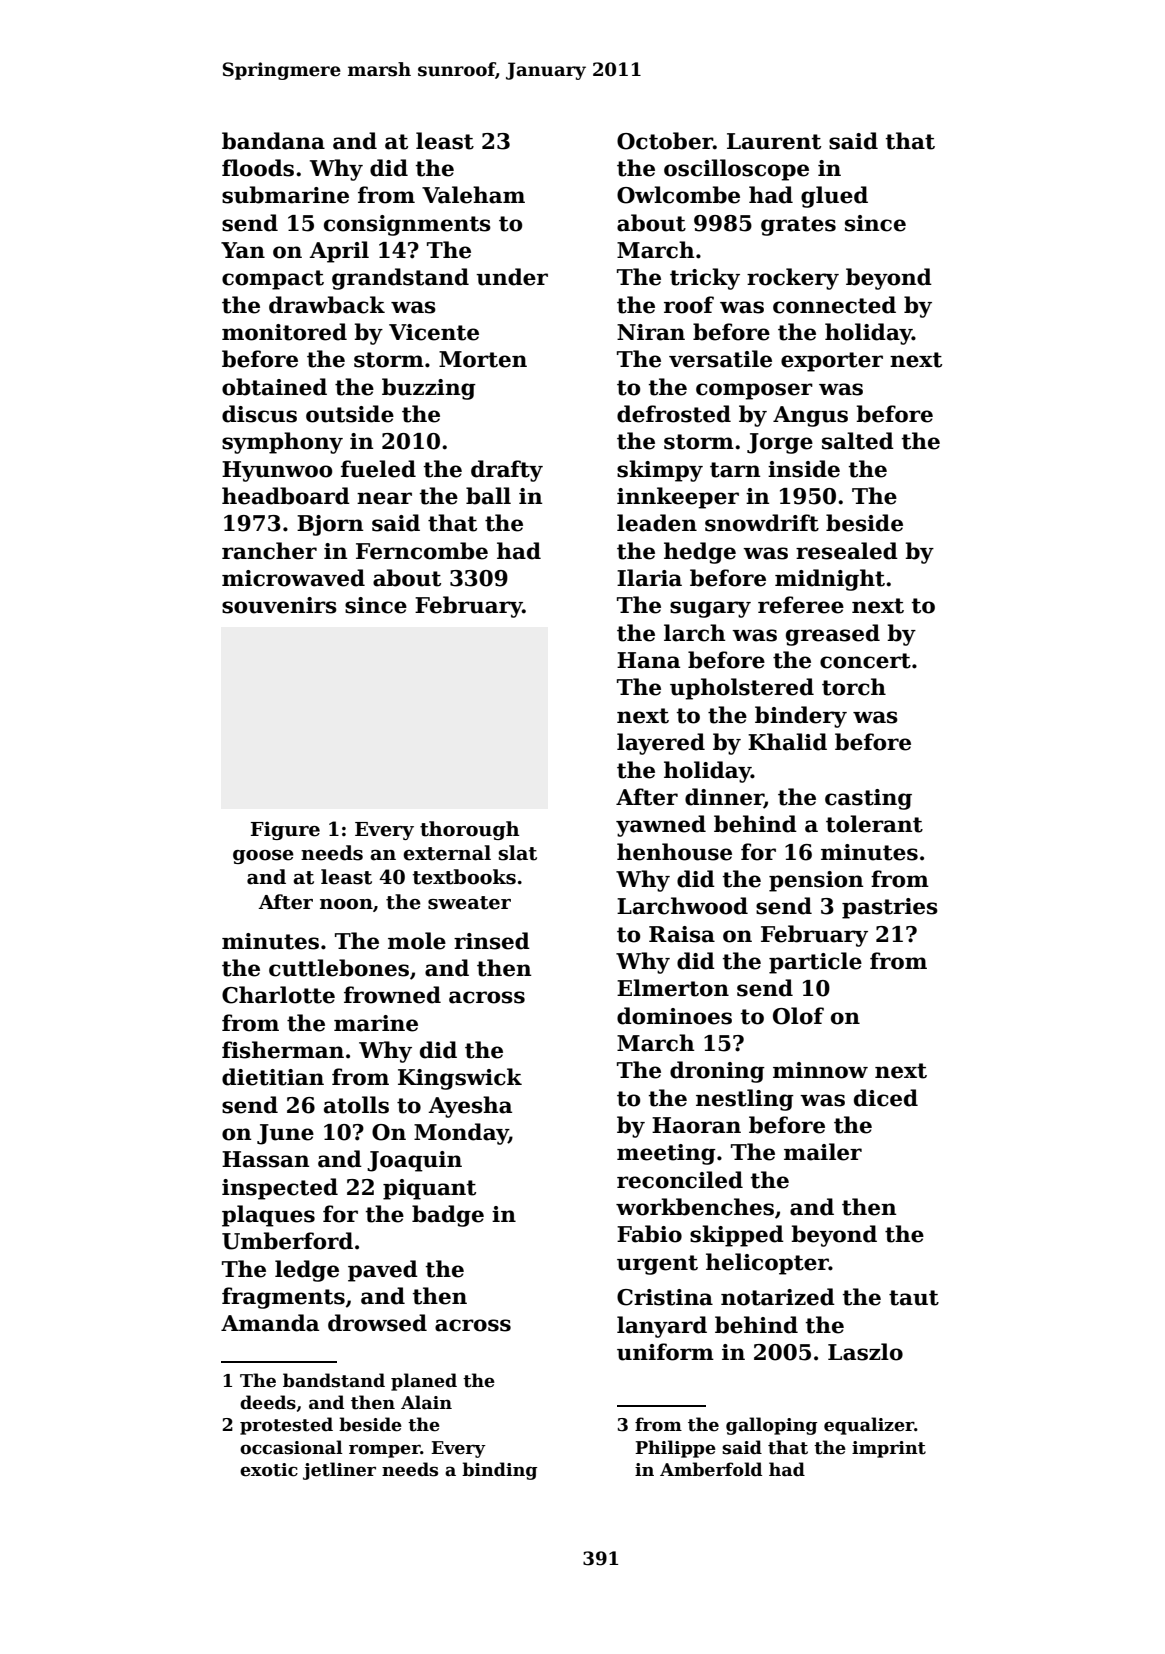 This screenshot has width=1165, height=1654. Describe the element at coordinates (767, 1264) in the screenshot. I see `helicopter` at that location.
